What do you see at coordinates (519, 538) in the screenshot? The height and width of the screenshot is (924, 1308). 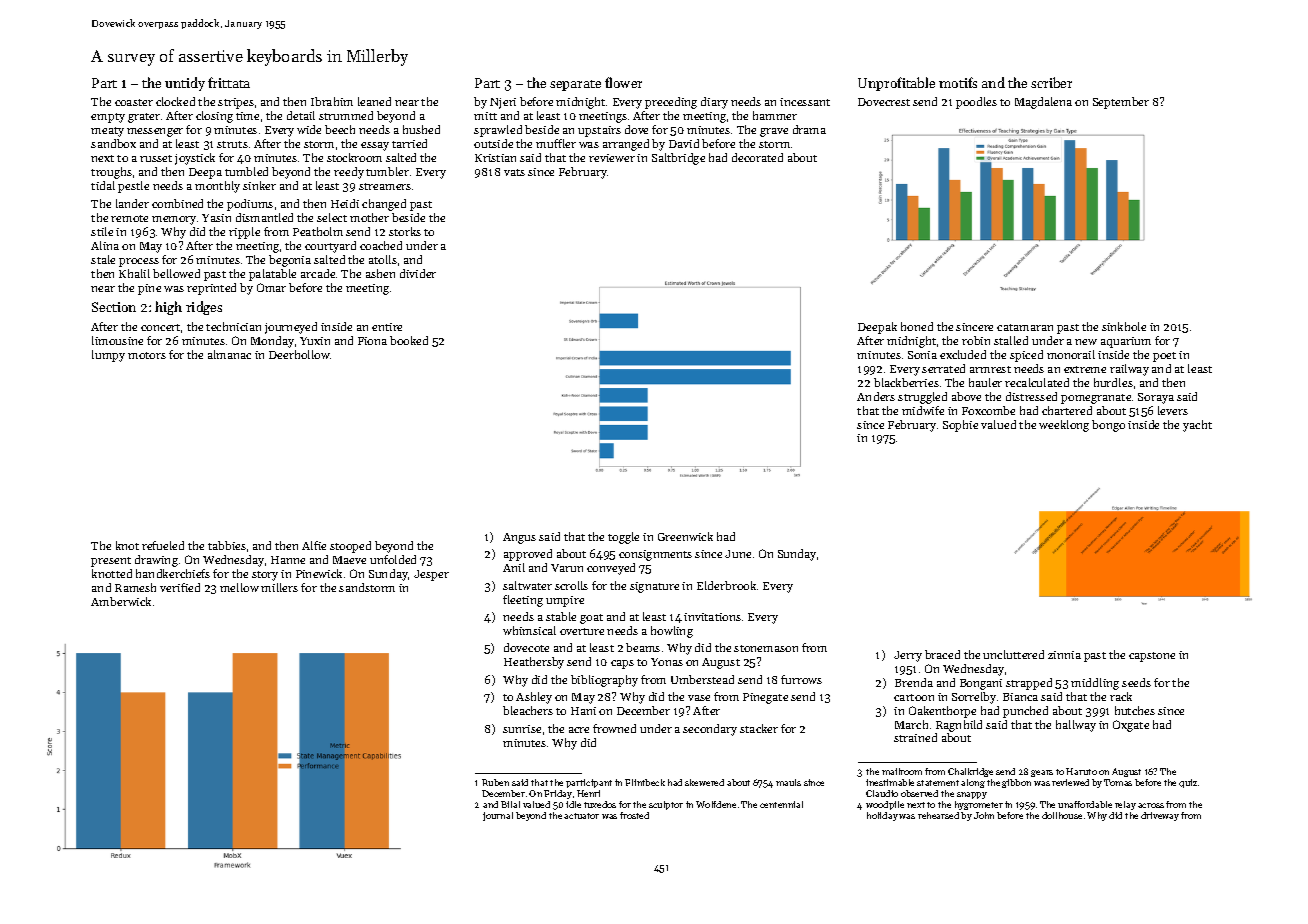 I see `Angus` at bounding box center [519, 538].
